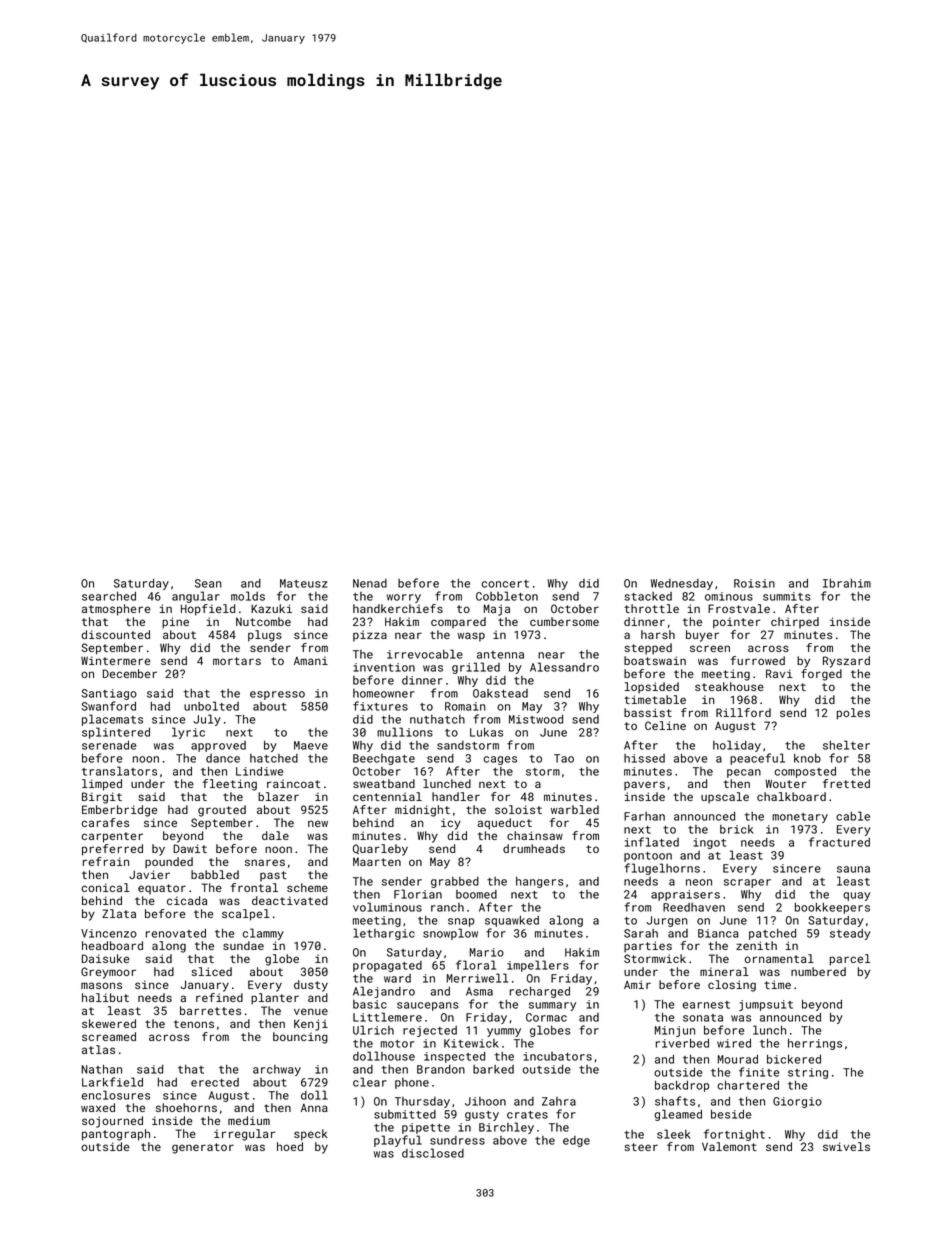  Describe the element at coordinates (265, 636) in the document. I see `plugs` at that location.
